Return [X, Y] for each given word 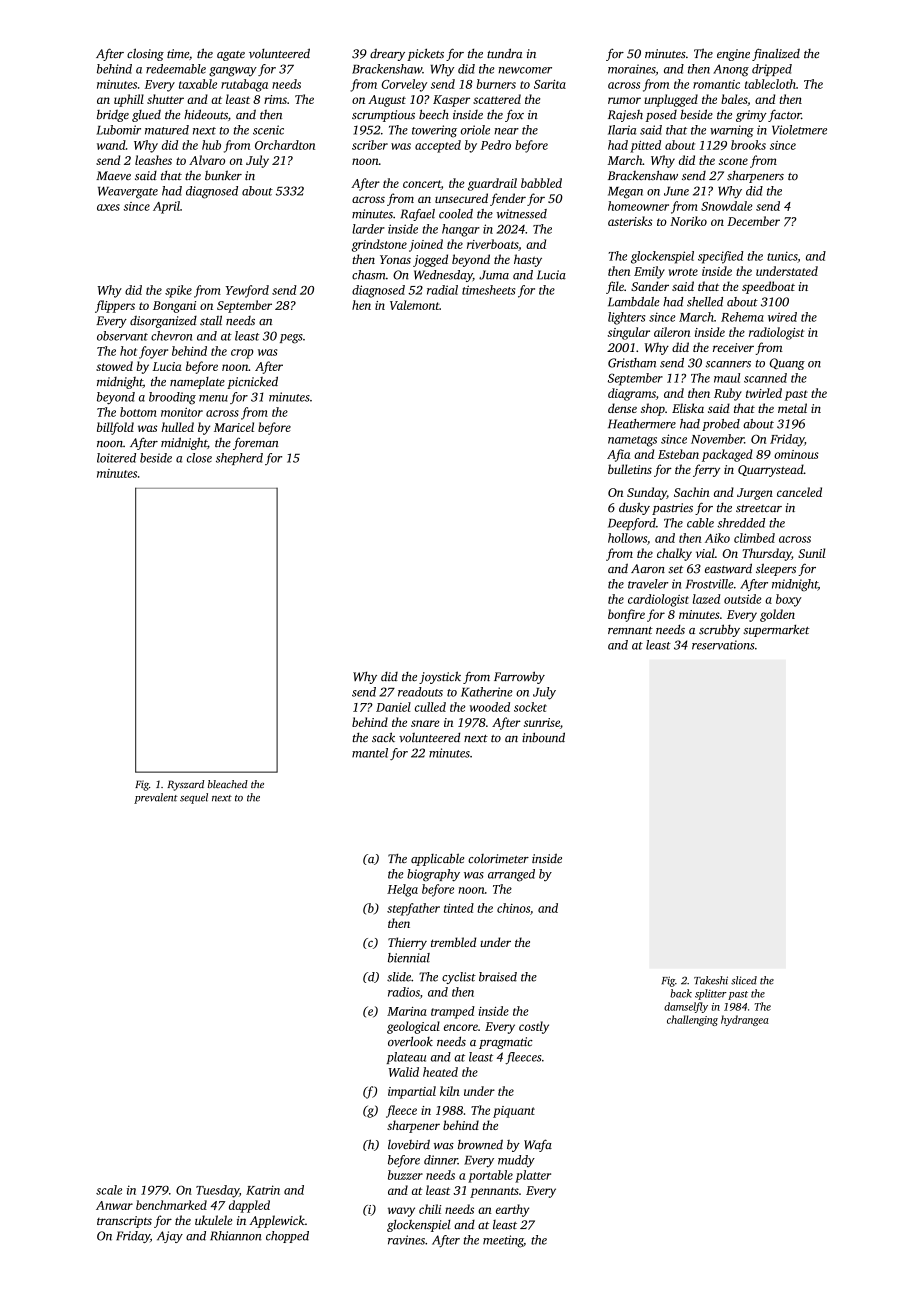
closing [145, 54]
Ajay [170, 1237]
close [199, 458]
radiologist [776, 333]
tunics [782, 257]
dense [622, 408]
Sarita [550, 84]
